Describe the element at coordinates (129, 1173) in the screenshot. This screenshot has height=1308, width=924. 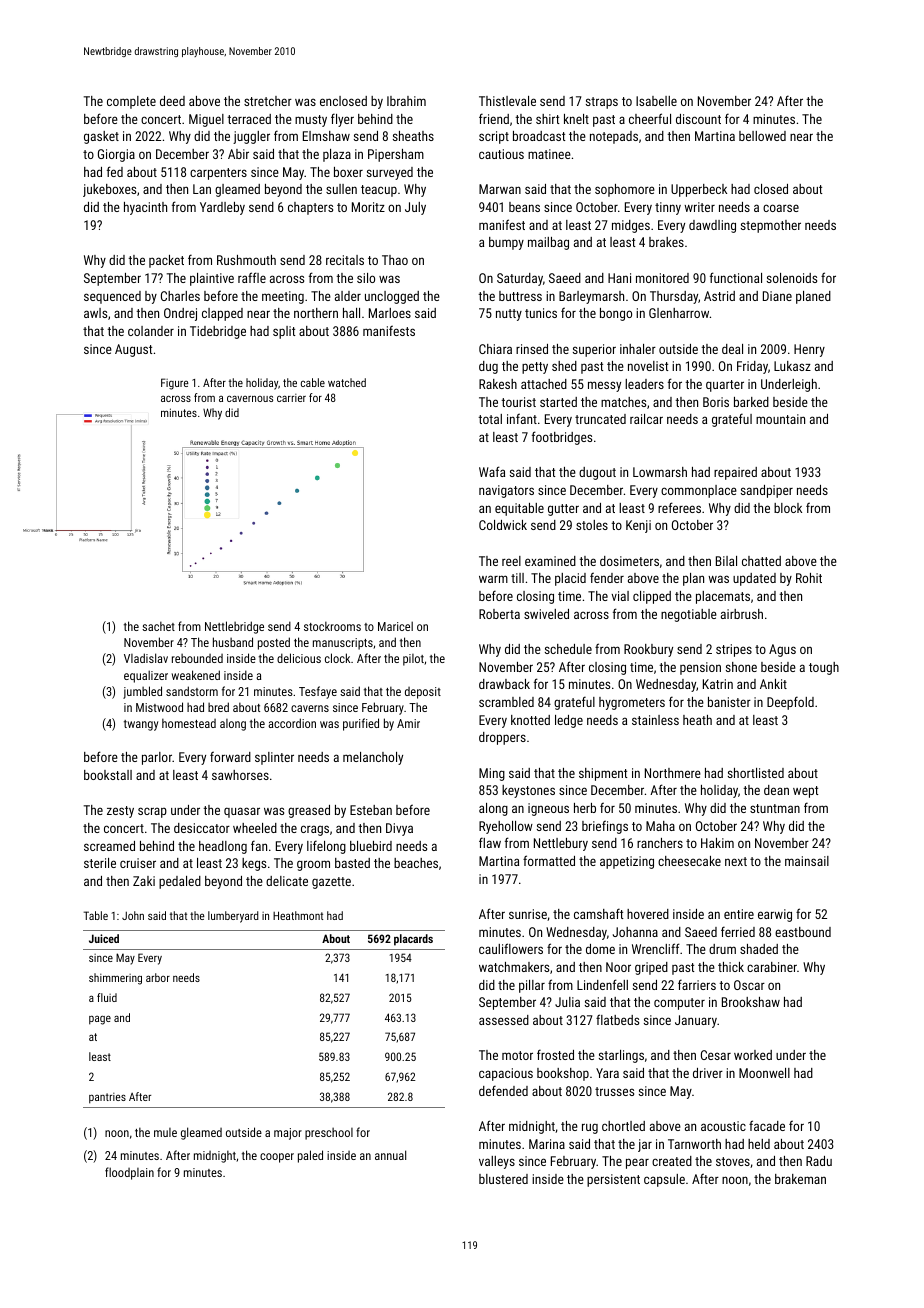
I see `floodplain` at that location.
